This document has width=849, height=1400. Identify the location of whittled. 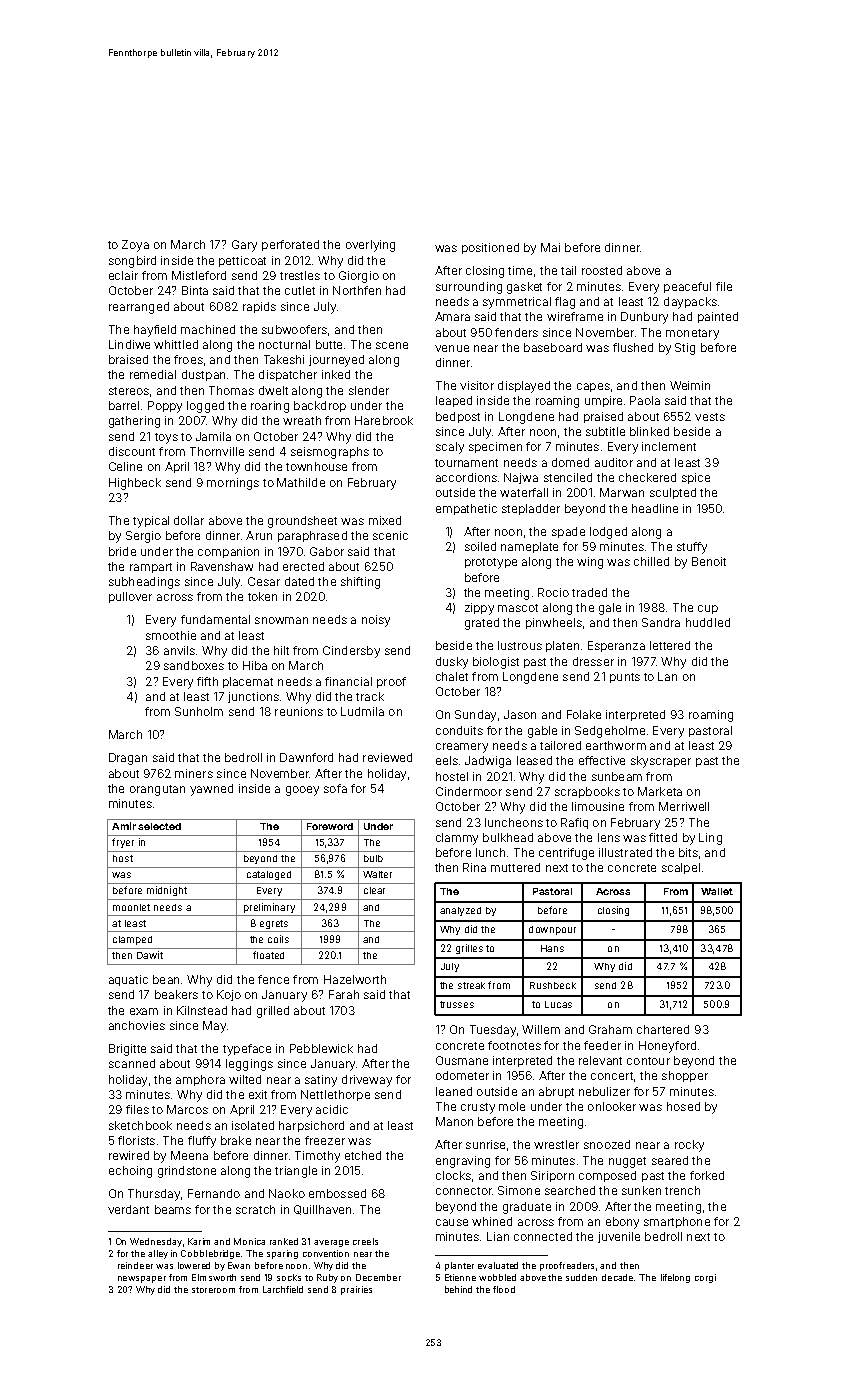
(176, 344).
